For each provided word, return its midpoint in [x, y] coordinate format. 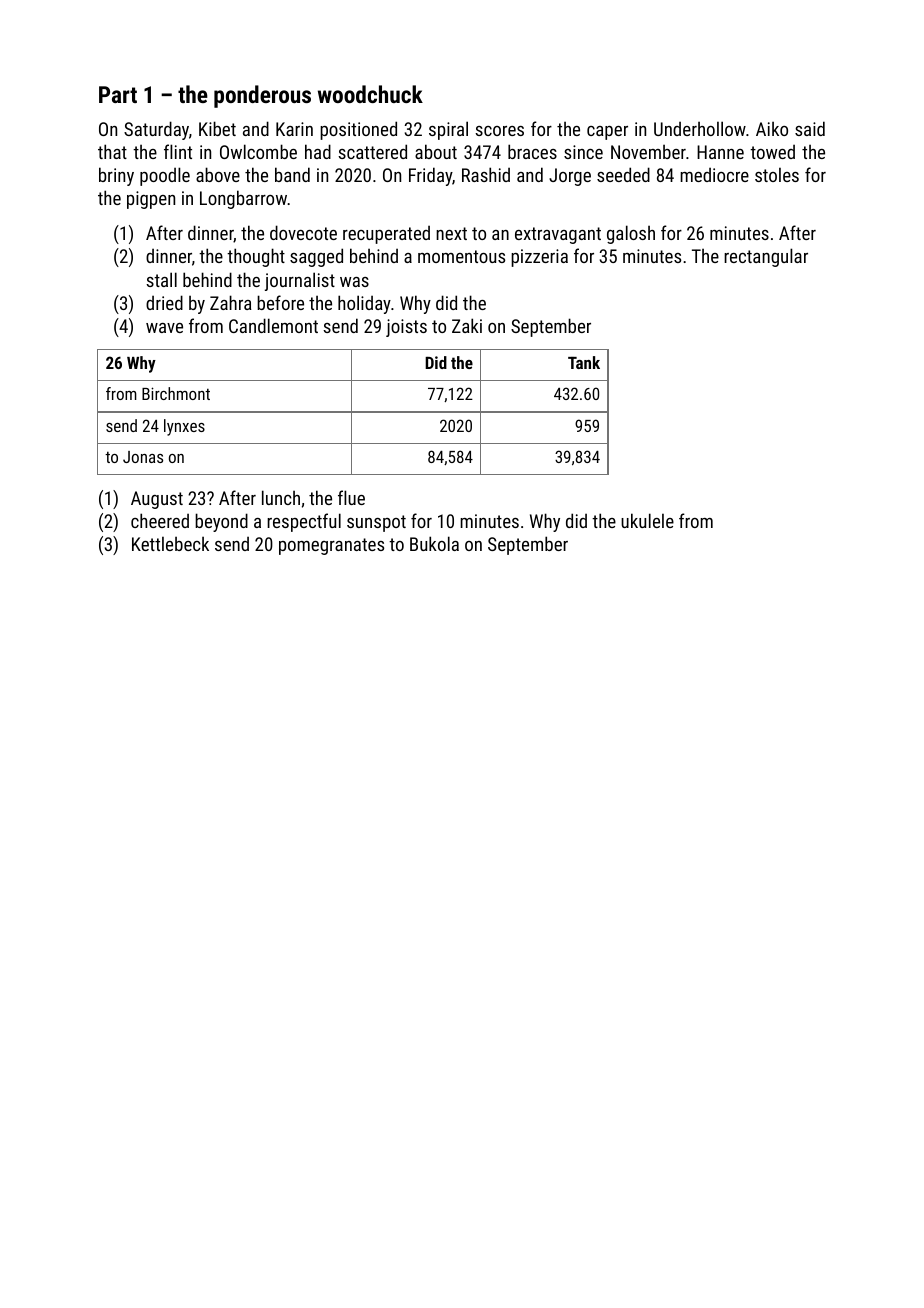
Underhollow [700, 128]
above [218, 174]
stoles [777, 174]
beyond [221, 522]
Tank [584, 362]
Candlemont [273, 325]
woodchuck [370, 94]
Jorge [570, 177]
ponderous [262, 96]
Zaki [467, 325]
